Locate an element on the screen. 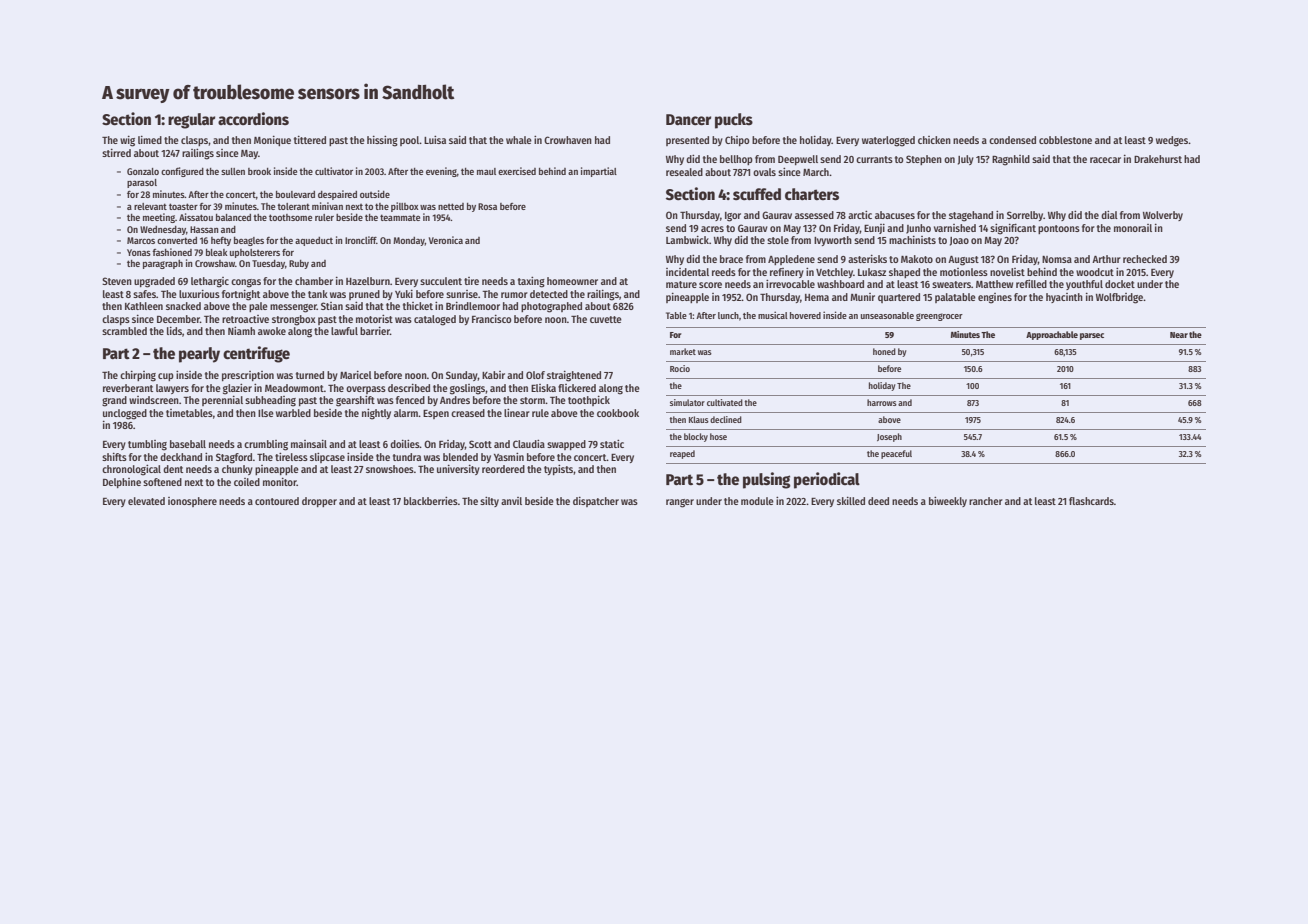 This screenshot has height=924, width=1308. harrows is located at coordinates (882, 402).
